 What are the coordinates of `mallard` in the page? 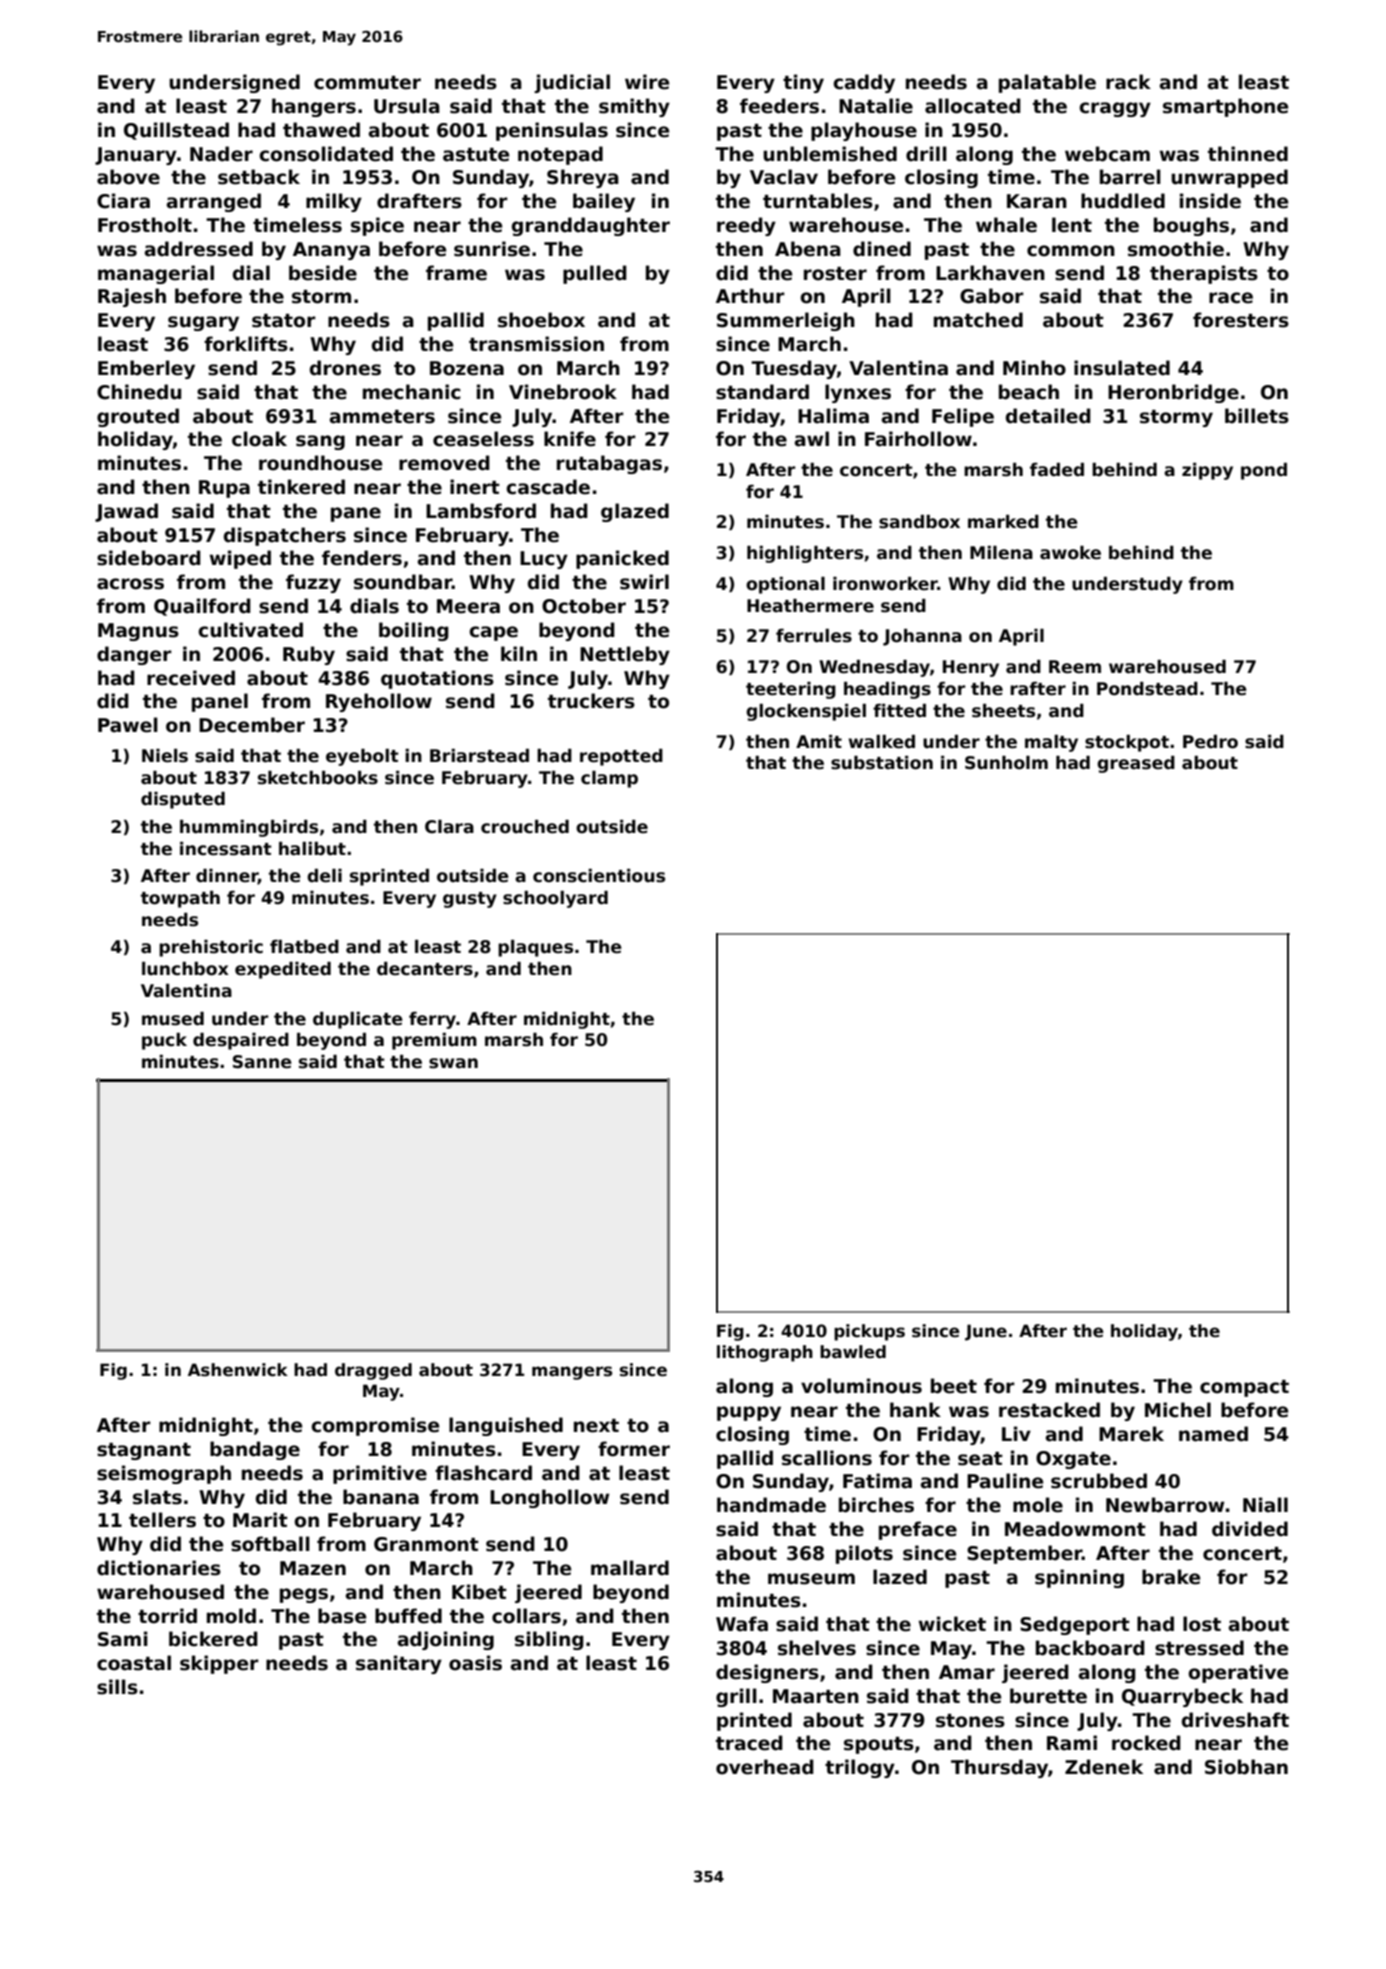 It's located at (630, 1568).
